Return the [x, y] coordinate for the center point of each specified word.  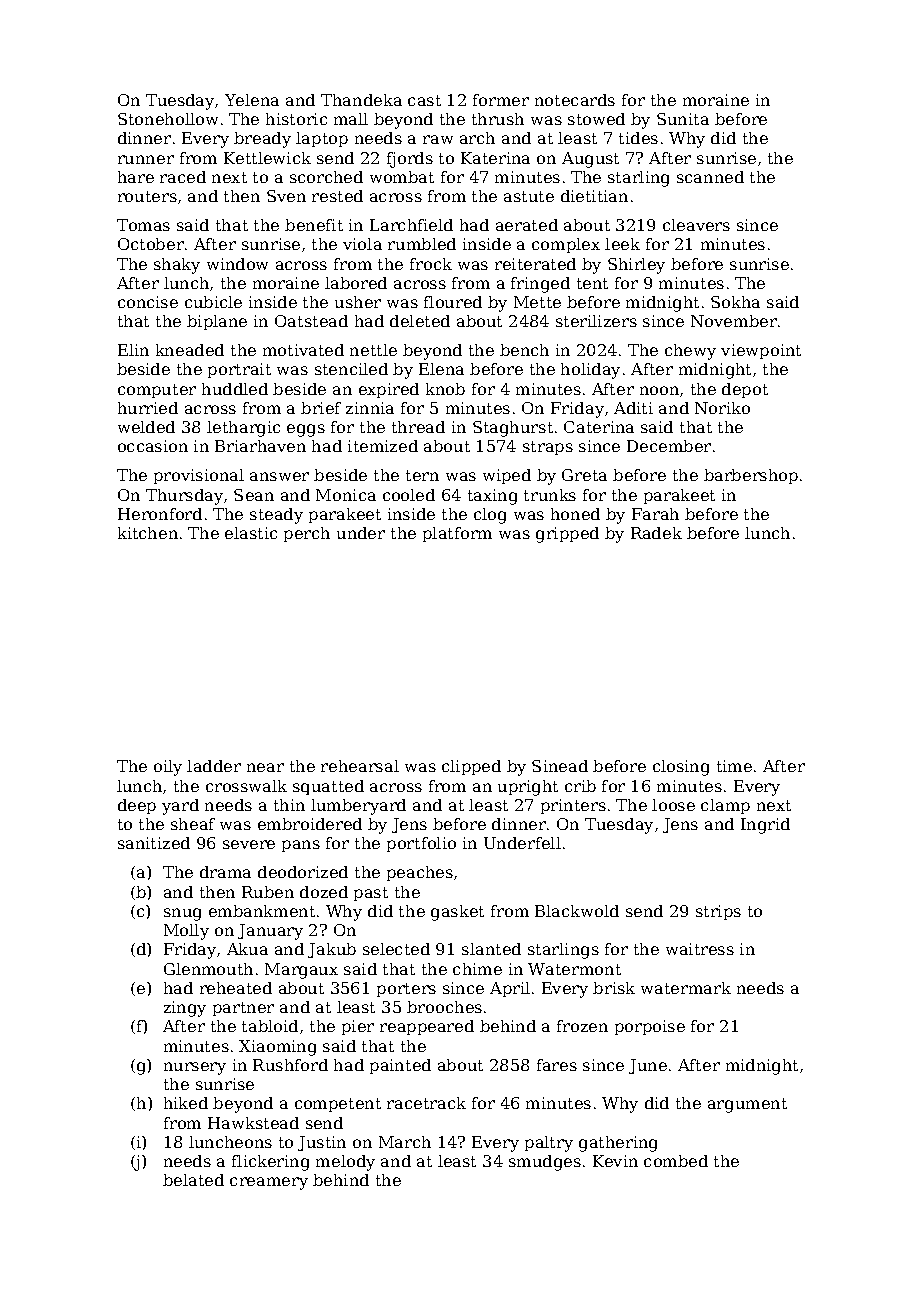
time [734, 766]
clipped [471, 767]
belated [193, 1180]
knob [445, 389]
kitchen [148, 533]
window [237, 264]
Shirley [636, 266]
